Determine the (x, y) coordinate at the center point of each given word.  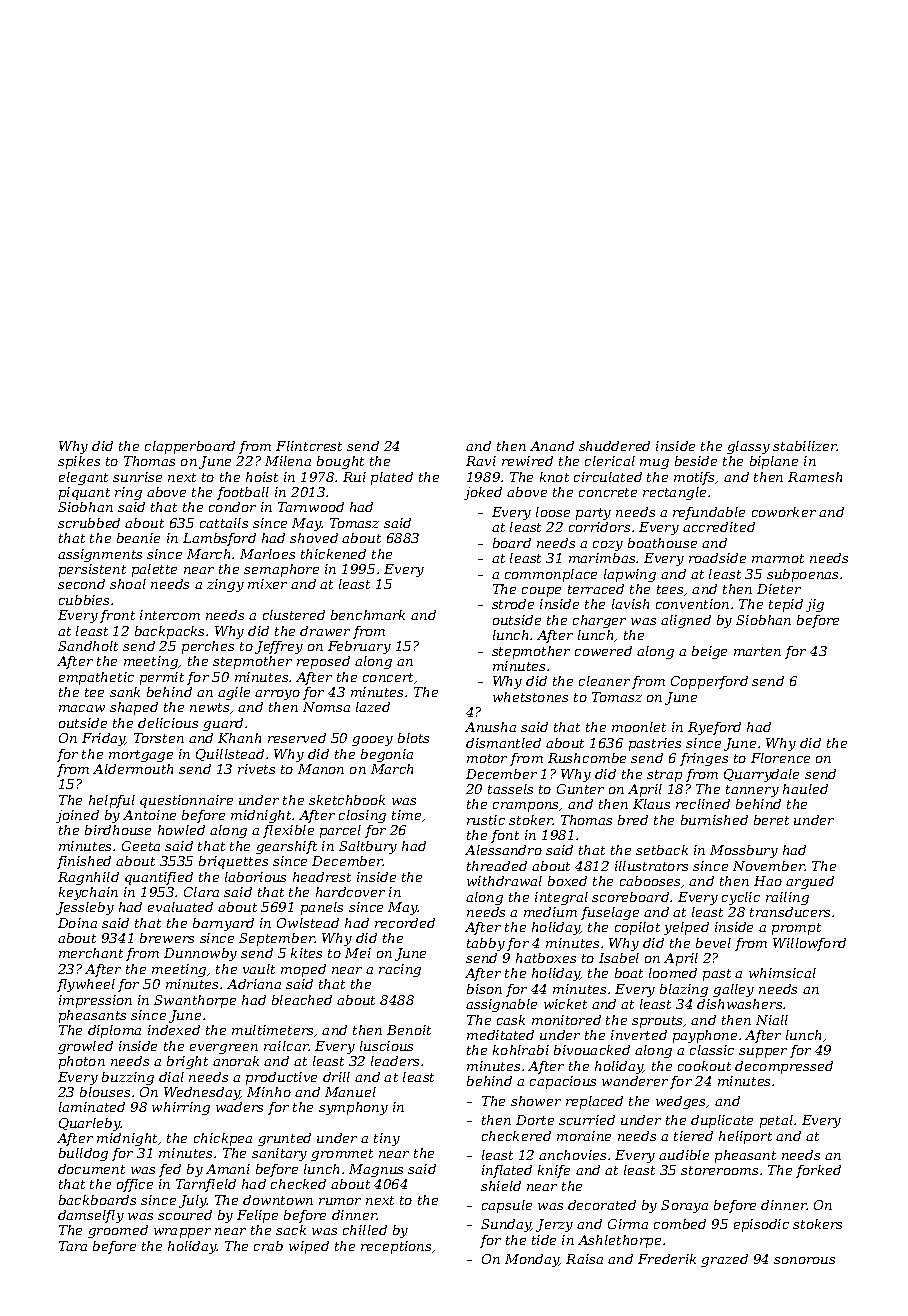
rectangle (674, 493)
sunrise (137, 477)
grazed (724, 1260)
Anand (552, 446)
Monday (532, 1260)
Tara (73, 1246)
